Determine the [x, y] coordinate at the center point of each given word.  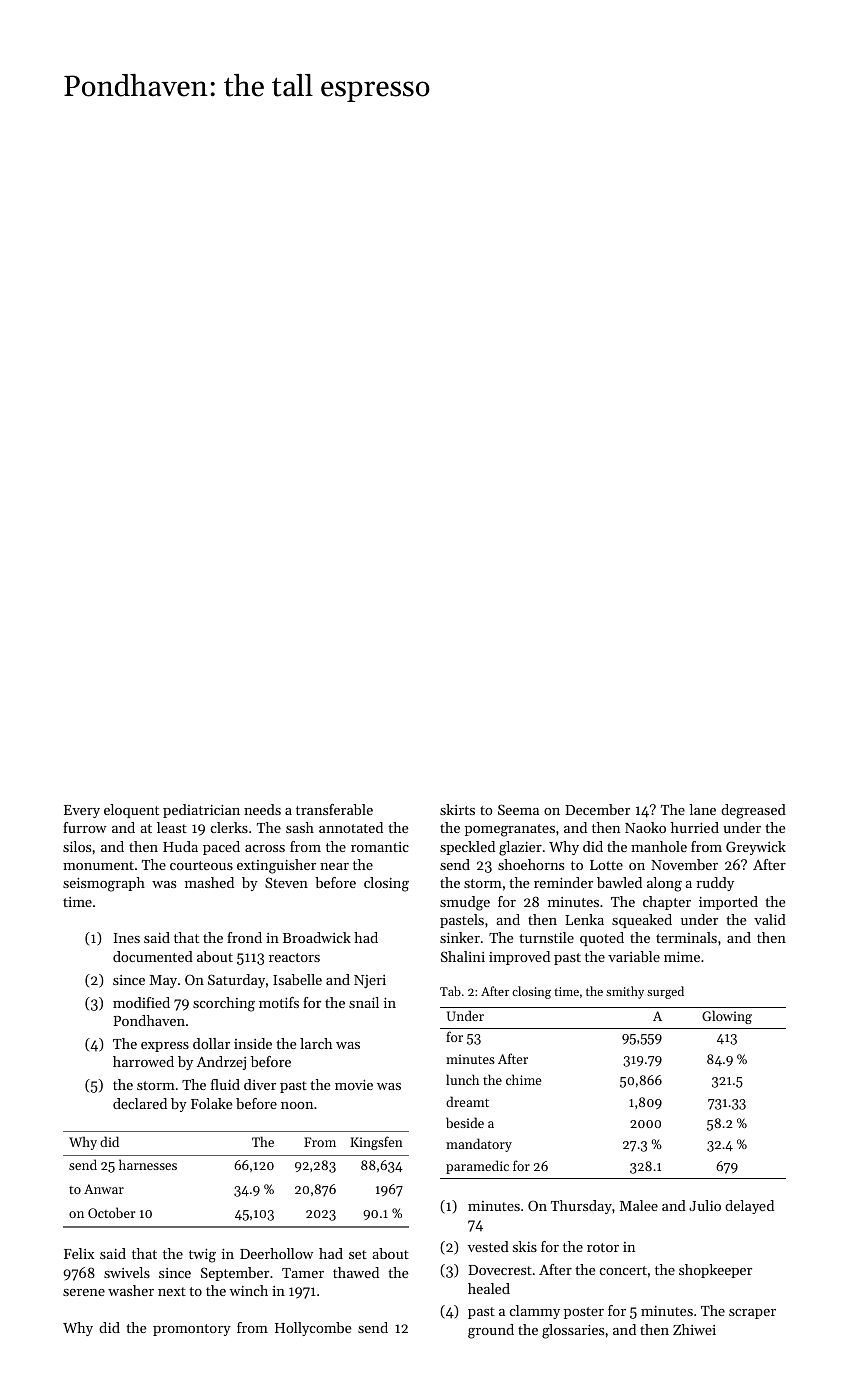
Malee [639, 1205]
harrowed [143, 1061]
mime [682, 956]
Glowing [727, 1017]
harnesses [148, 1164]
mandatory [479, 1145]
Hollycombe [313, 1329]
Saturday [236, 981]
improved [519, 958]
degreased [753, 811]
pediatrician [201, 811]
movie [354, 1084]
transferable [334, 809]
